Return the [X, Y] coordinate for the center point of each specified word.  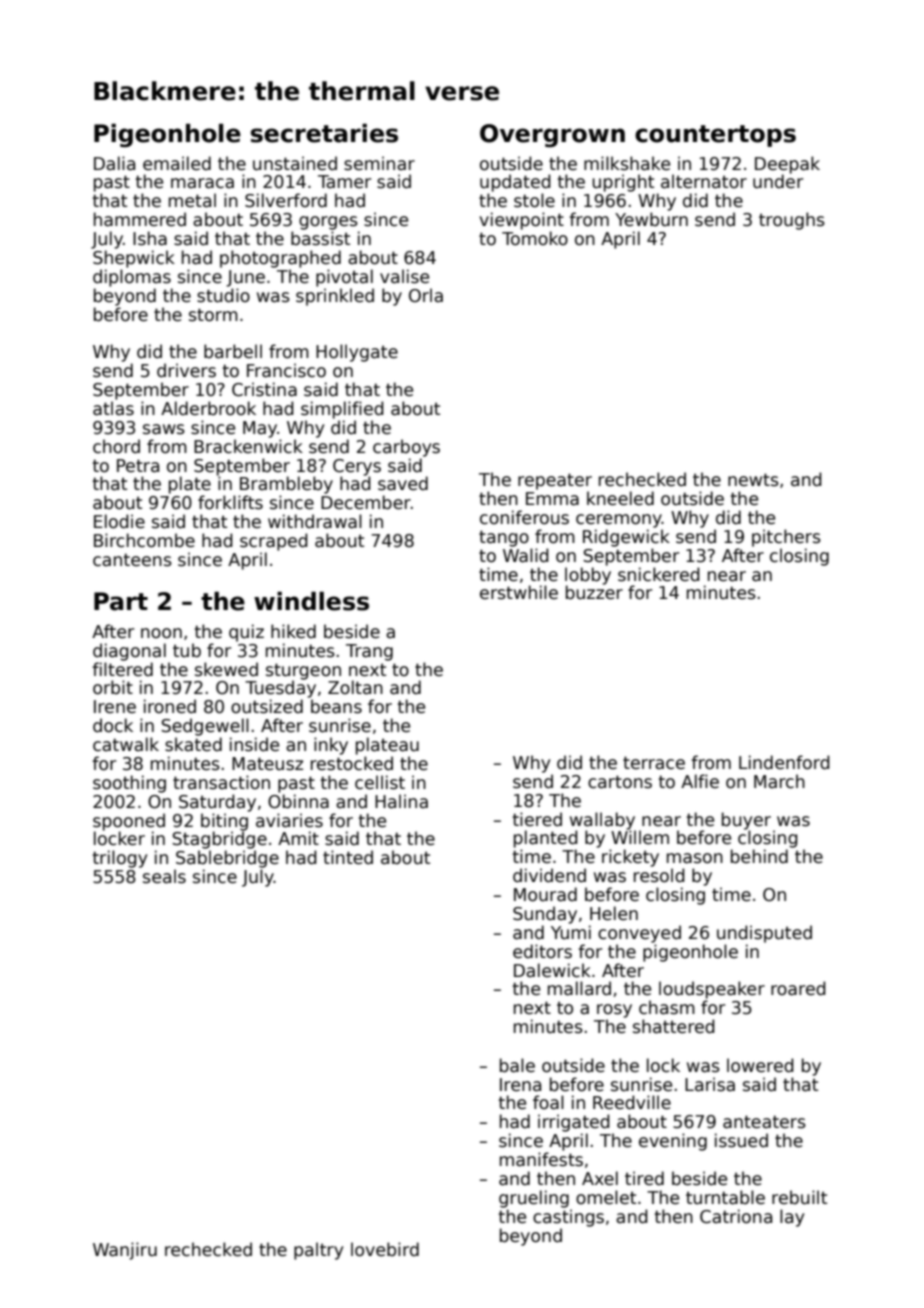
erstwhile [519, 592]
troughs [792, 221]
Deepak [787, 165]
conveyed [639, 934]
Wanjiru [125, 1251]
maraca [202, 183]
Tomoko [535, 238]
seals [164, 876]
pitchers [786, 538]
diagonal [129, 652]
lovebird [385, 1249]
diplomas [132, 278]
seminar [379, 163]
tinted [348, 857]
